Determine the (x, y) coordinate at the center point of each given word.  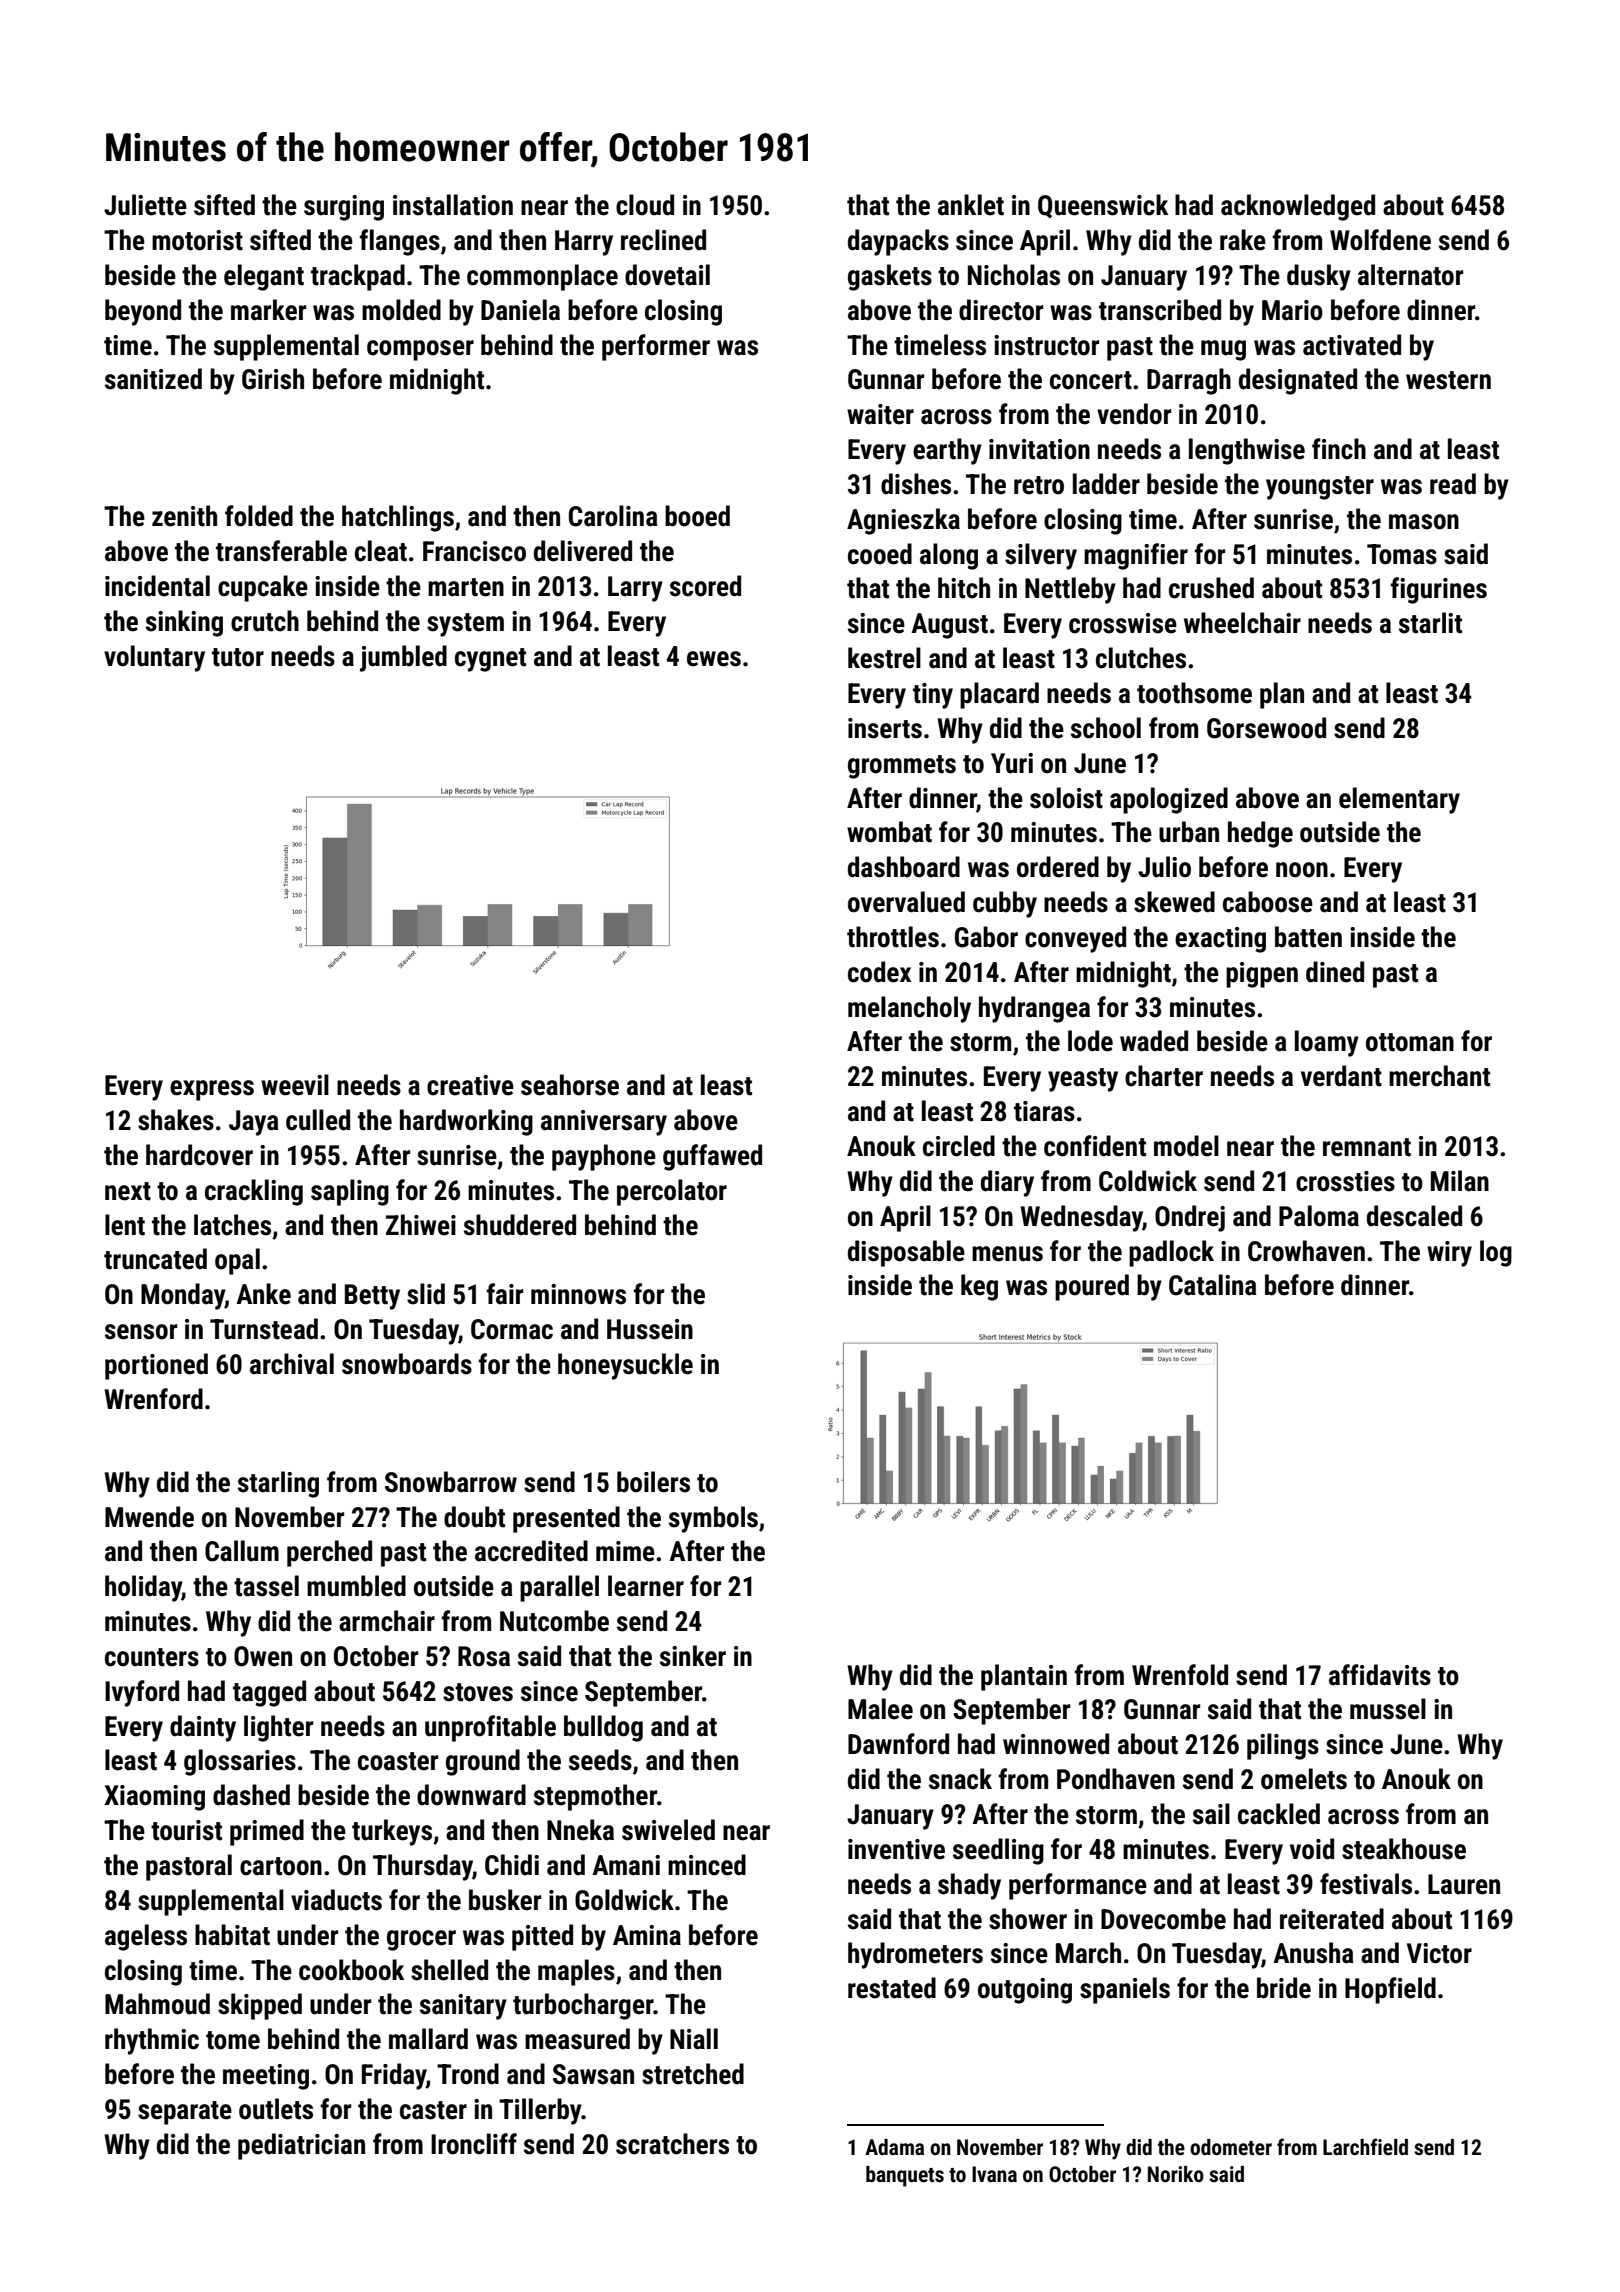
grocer (421, 1940)
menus (1007, 1254)
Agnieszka (903, 521)
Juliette (145, 205)
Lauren (1464, 1884)
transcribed (1160, 310)
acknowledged (1298, 207)
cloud (645, 205)
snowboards (407, 1364)
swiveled (668, 1830)
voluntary (154, 658)
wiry (1449, 1254)
